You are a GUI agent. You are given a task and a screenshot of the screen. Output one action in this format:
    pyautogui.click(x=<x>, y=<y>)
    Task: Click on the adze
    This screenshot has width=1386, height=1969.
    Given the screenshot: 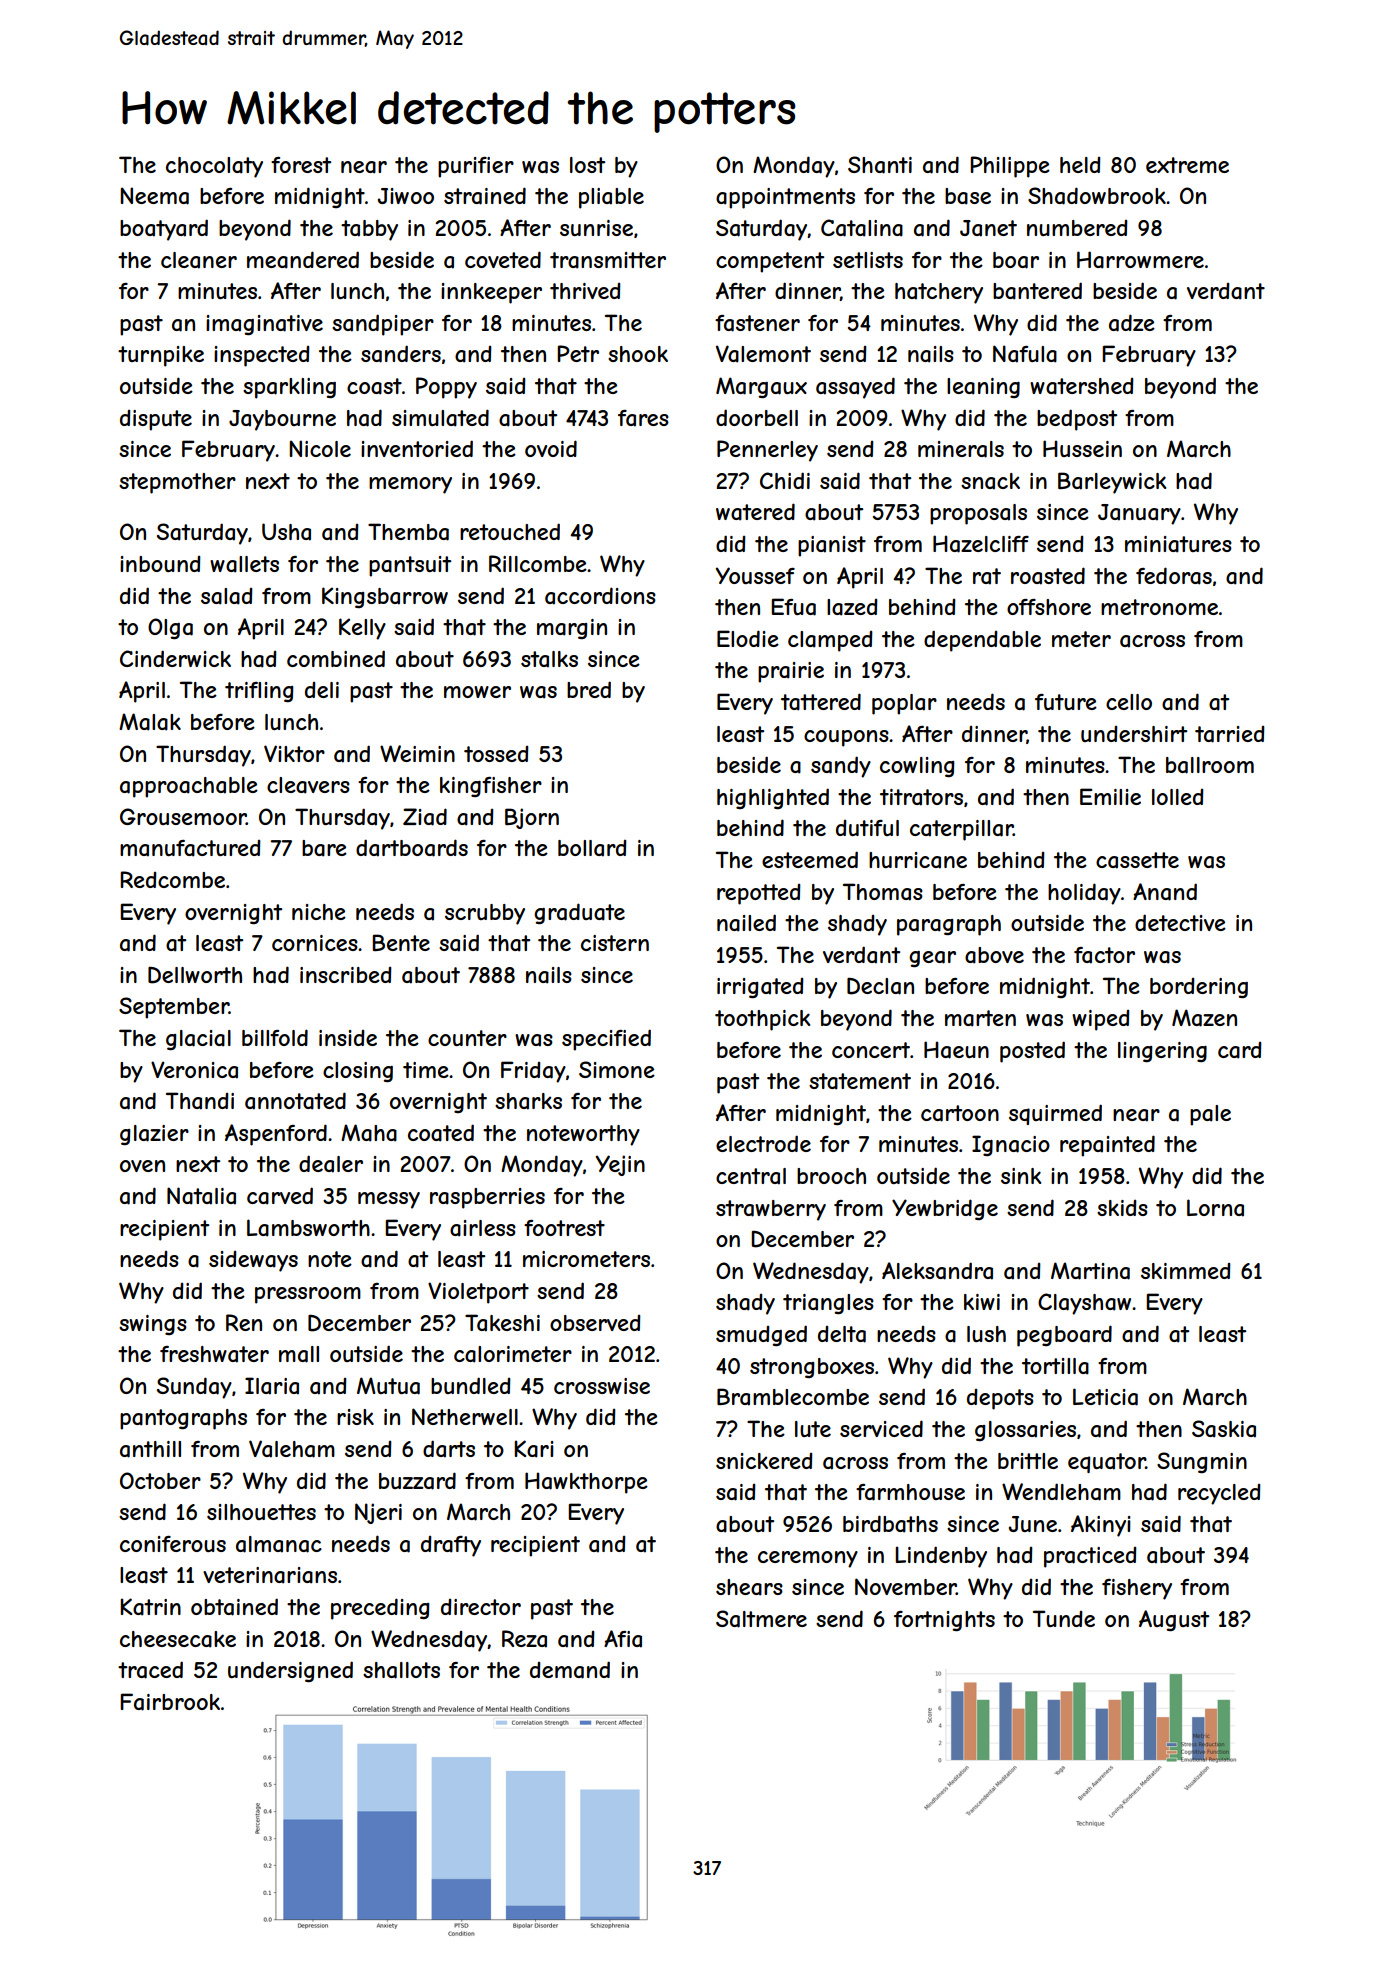 What is the action you would take?
    pyautogui.click(x=1132, y=323)
